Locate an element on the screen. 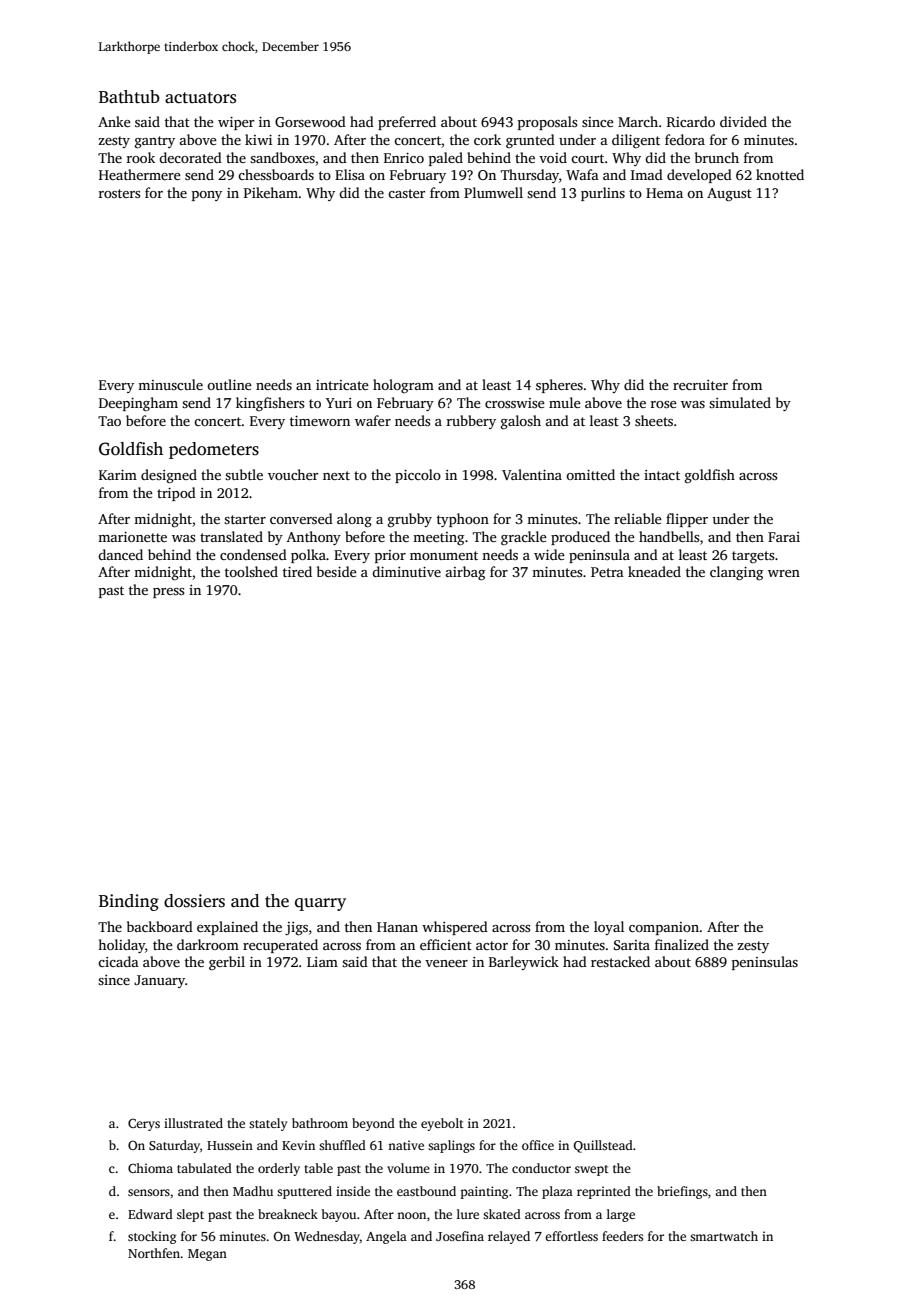 This screenshot has width=908, height=1316. rubbery is located at coordinates (471, 422).
